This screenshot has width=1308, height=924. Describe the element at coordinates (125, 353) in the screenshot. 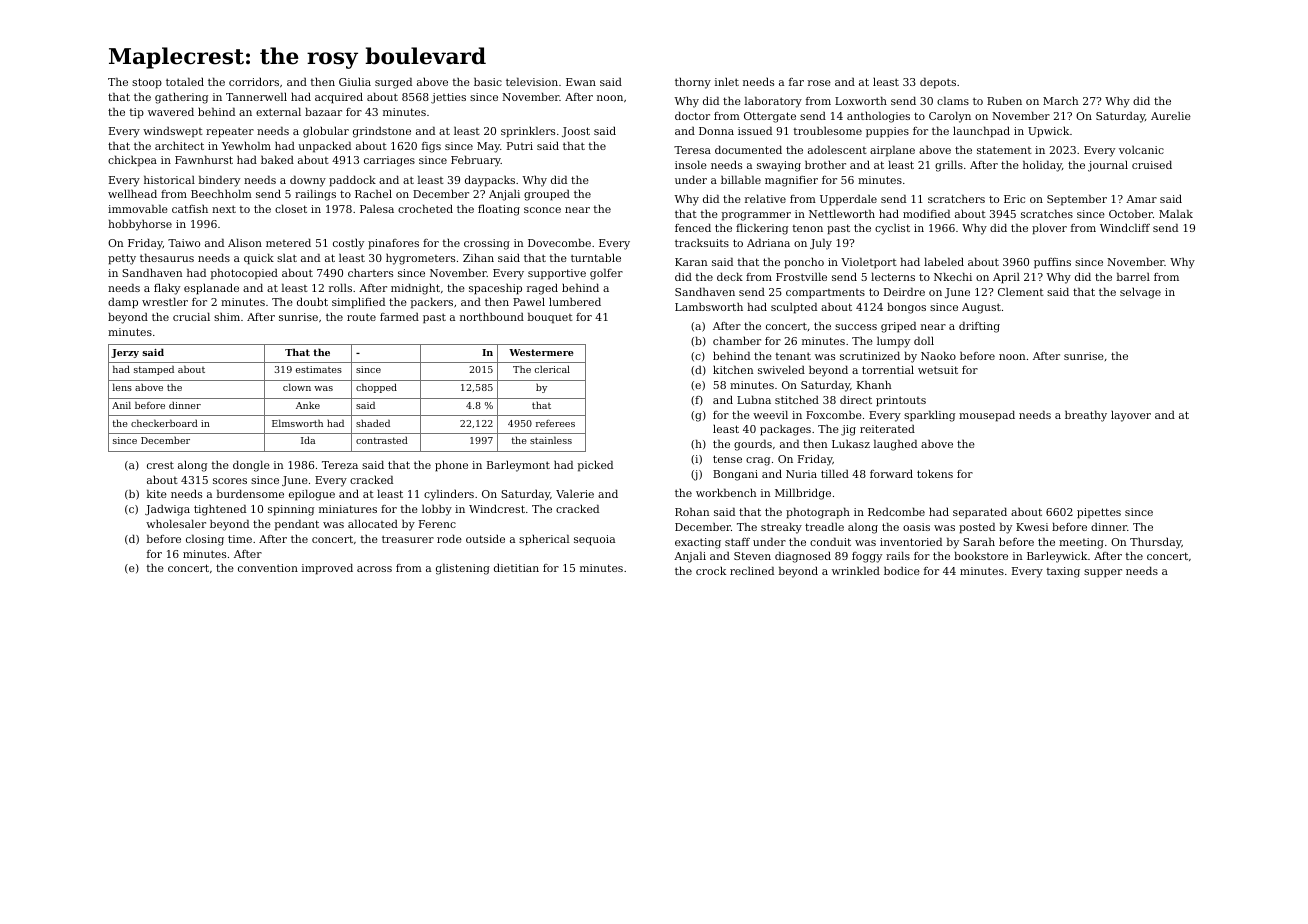

I see `Jerzy` at that location.
